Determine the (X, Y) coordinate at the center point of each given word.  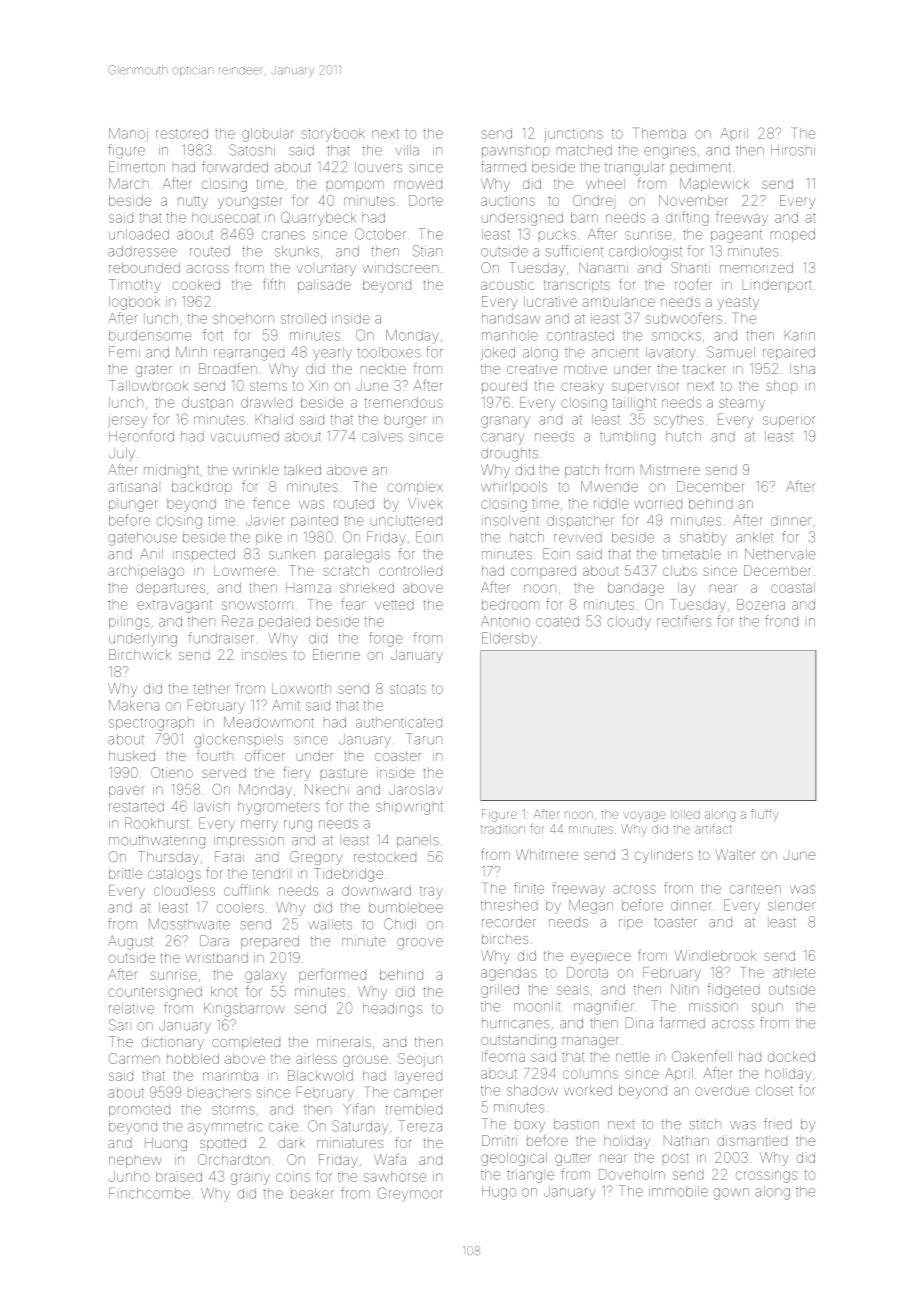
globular (268, 135)
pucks (557, 234)
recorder (509, 922)
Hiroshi (793, 150)
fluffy (765, 814)
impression (249, 842)
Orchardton (234, 1159)
